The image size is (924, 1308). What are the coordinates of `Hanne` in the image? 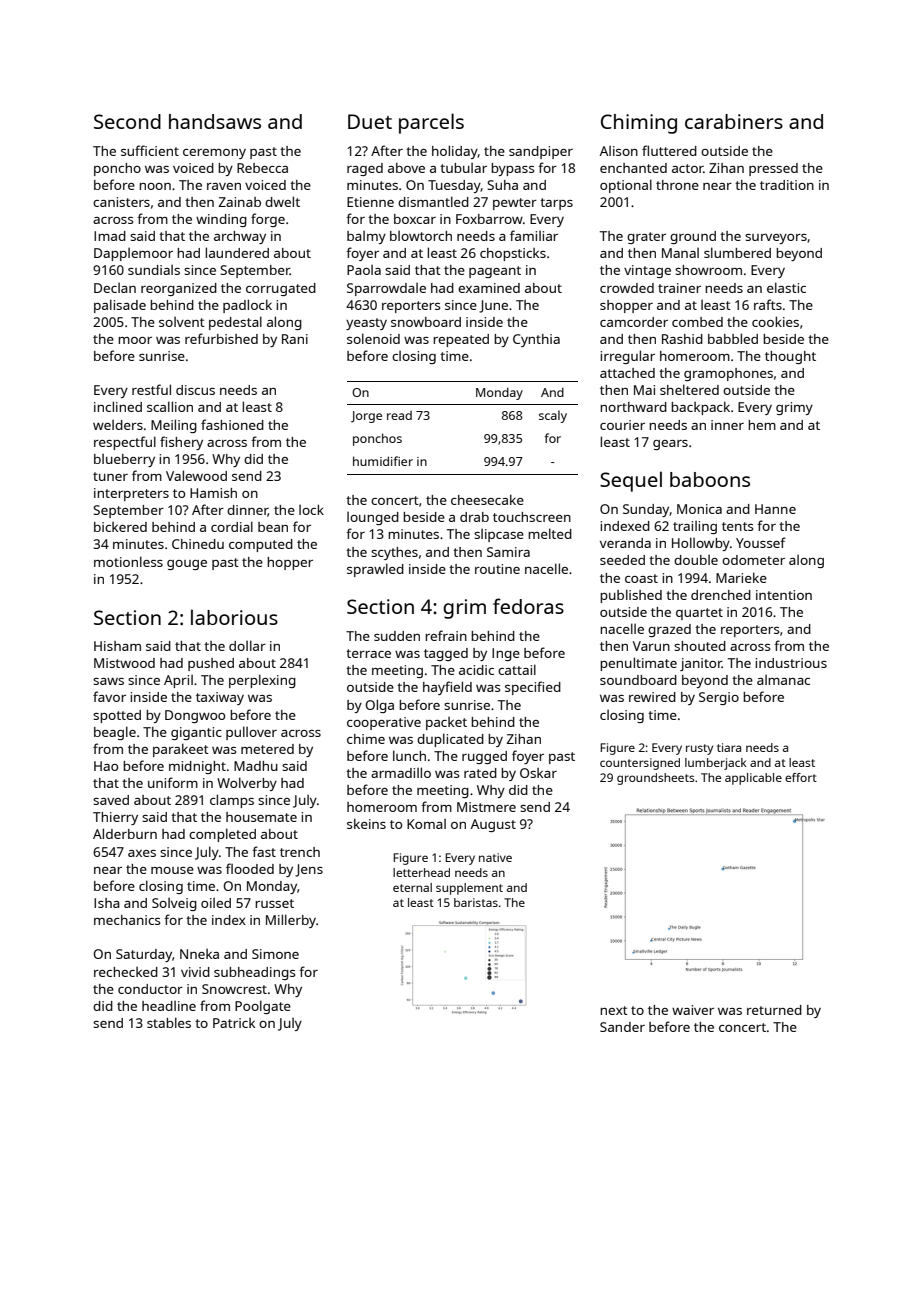 It's located at (775, 509).
